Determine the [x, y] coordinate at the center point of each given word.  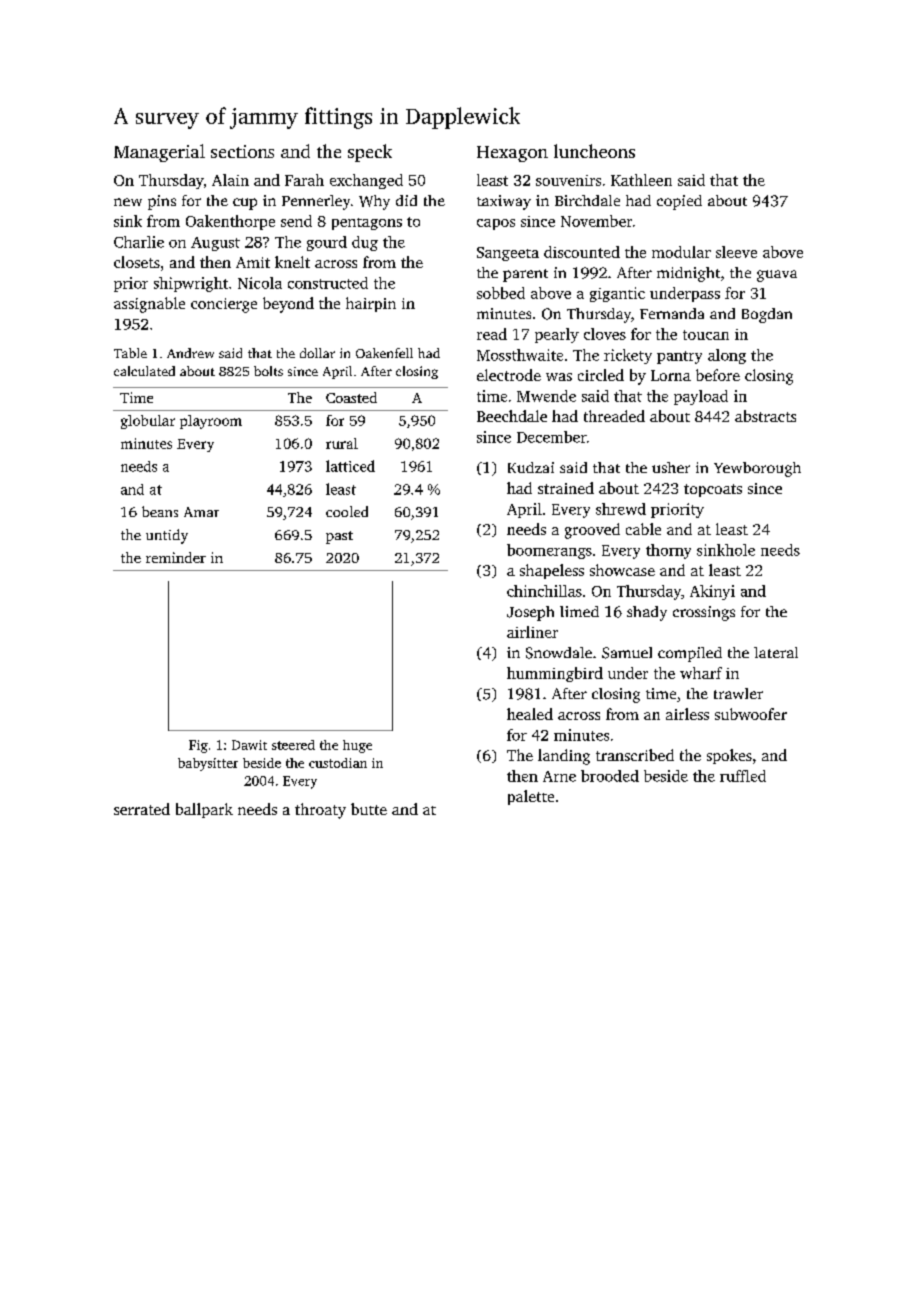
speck [370, 153]
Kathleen [641, 180]
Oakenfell [384, 353]
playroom [211, 422]
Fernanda [672, 313]
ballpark [204, 810]
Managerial [159, 153]
